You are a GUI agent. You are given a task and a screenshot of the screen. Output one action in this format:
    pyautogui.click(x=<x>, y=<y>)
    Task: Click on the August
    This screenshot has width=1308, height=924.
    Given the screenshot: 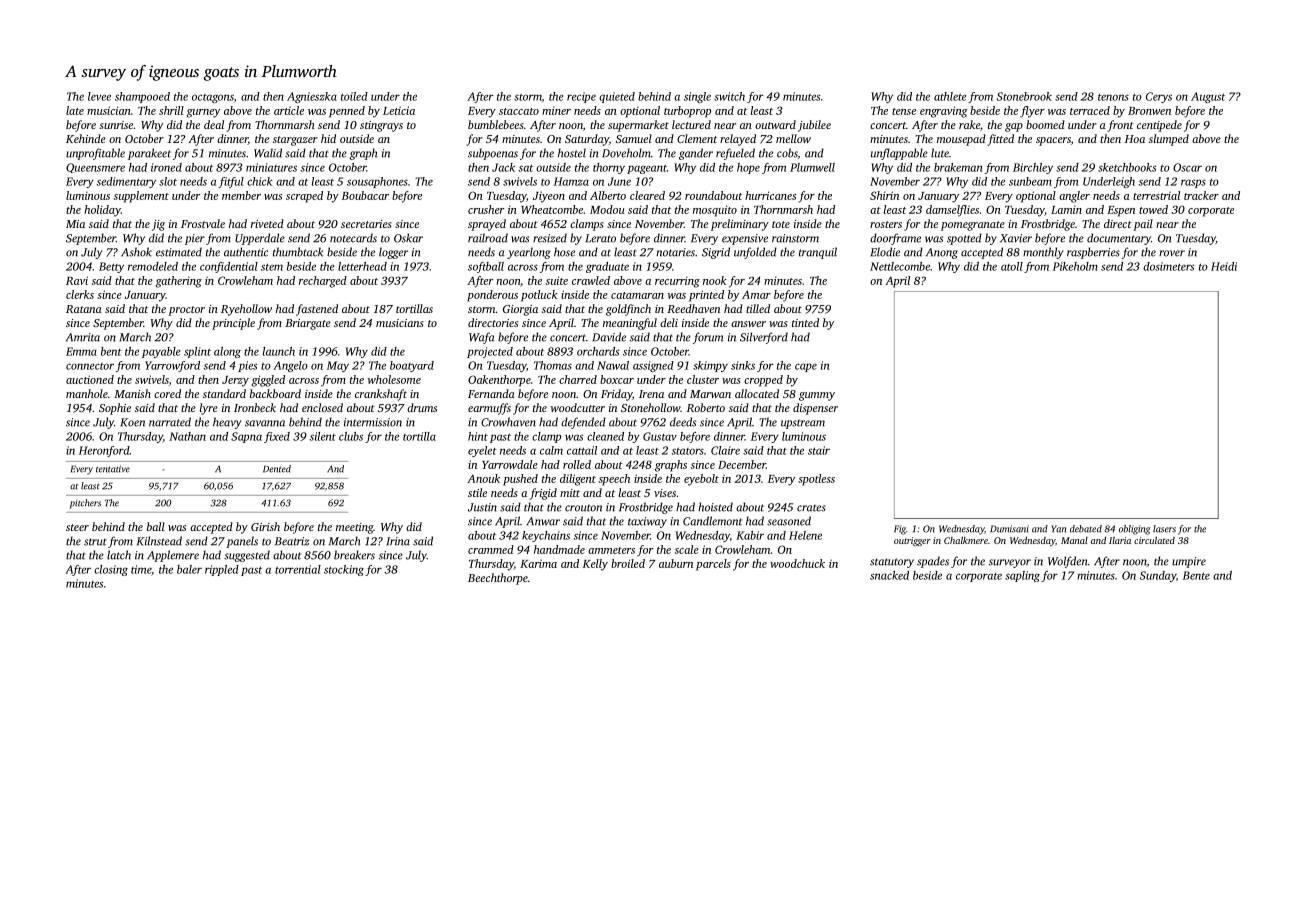 What is the action you would take?
    pyautogui.click(x=1208, y=97)
